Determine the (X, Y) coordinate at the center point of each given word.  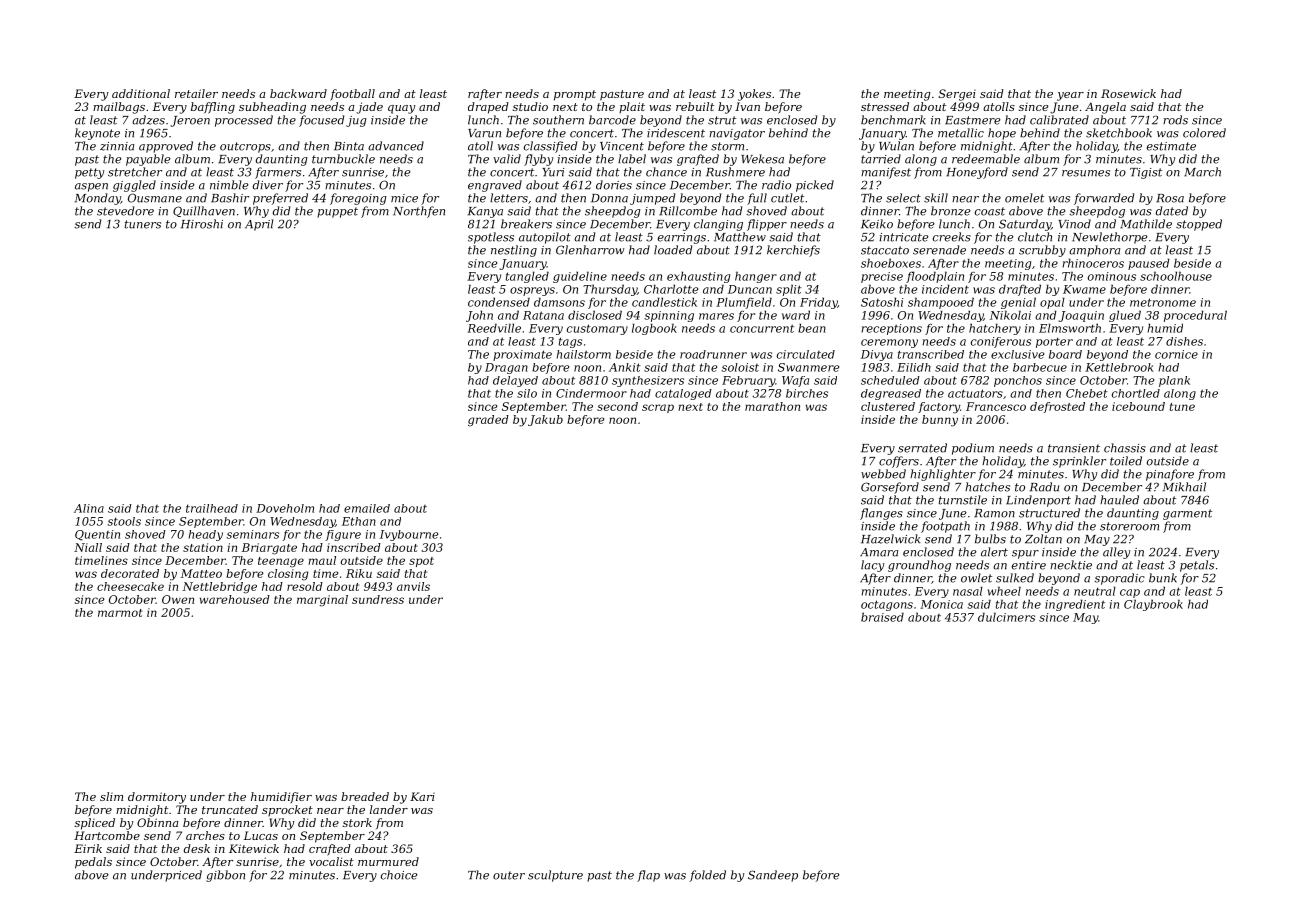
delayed (515, 381)
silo (527, 393)
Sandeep (773, 876)
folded (708, 876)
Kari (422, 796)
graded (488, 421)
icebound (1138, 406)
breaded (365, 796)
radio (776, 185)
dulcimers (1006, 617)
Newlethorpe (1110, 238)
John (479, 316)
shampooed (941, 303)
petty (89, 173)
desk (197, 848)
